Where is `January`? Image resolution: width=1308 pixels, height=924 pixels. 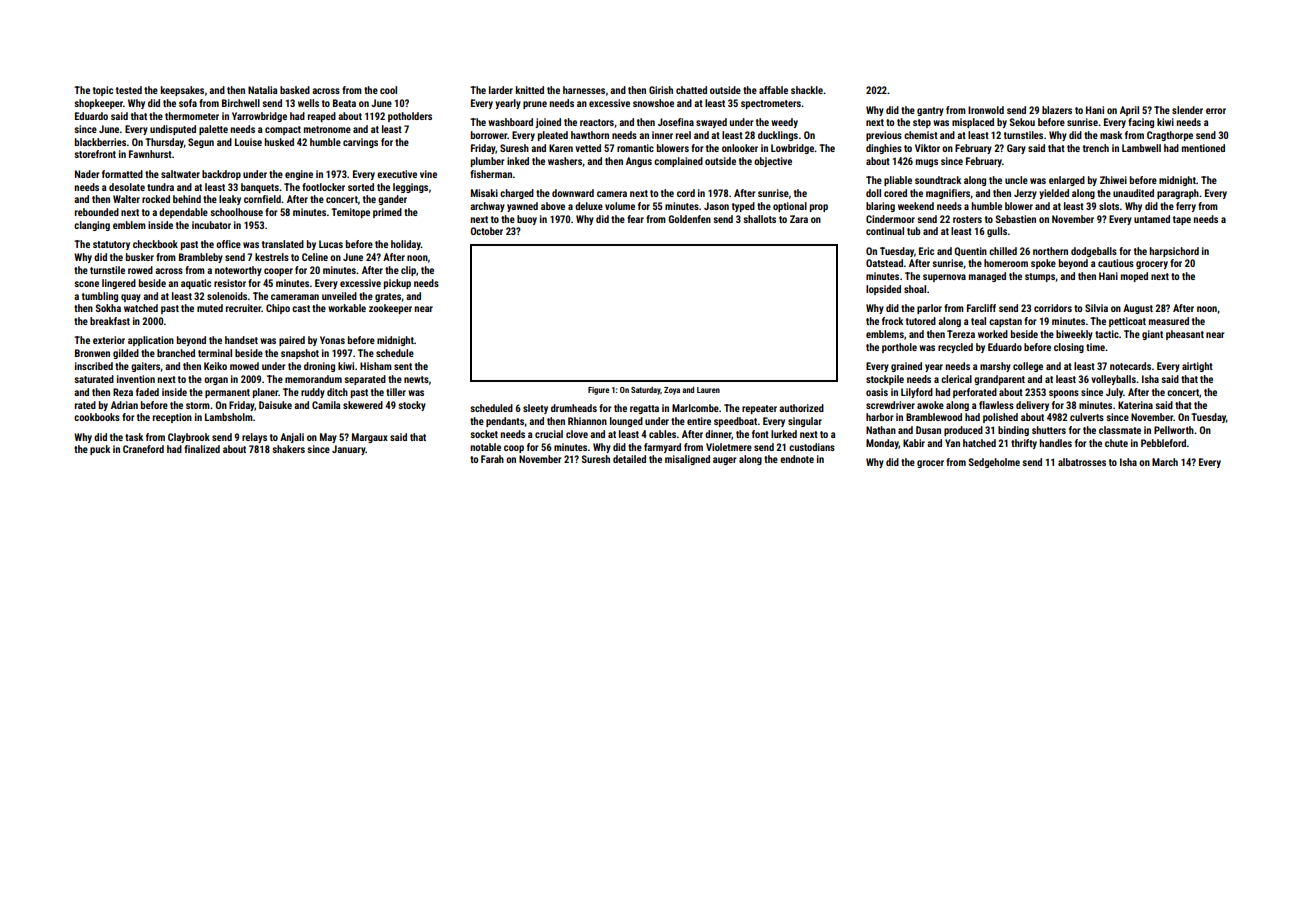 January is located at coordinates (349, 450).
